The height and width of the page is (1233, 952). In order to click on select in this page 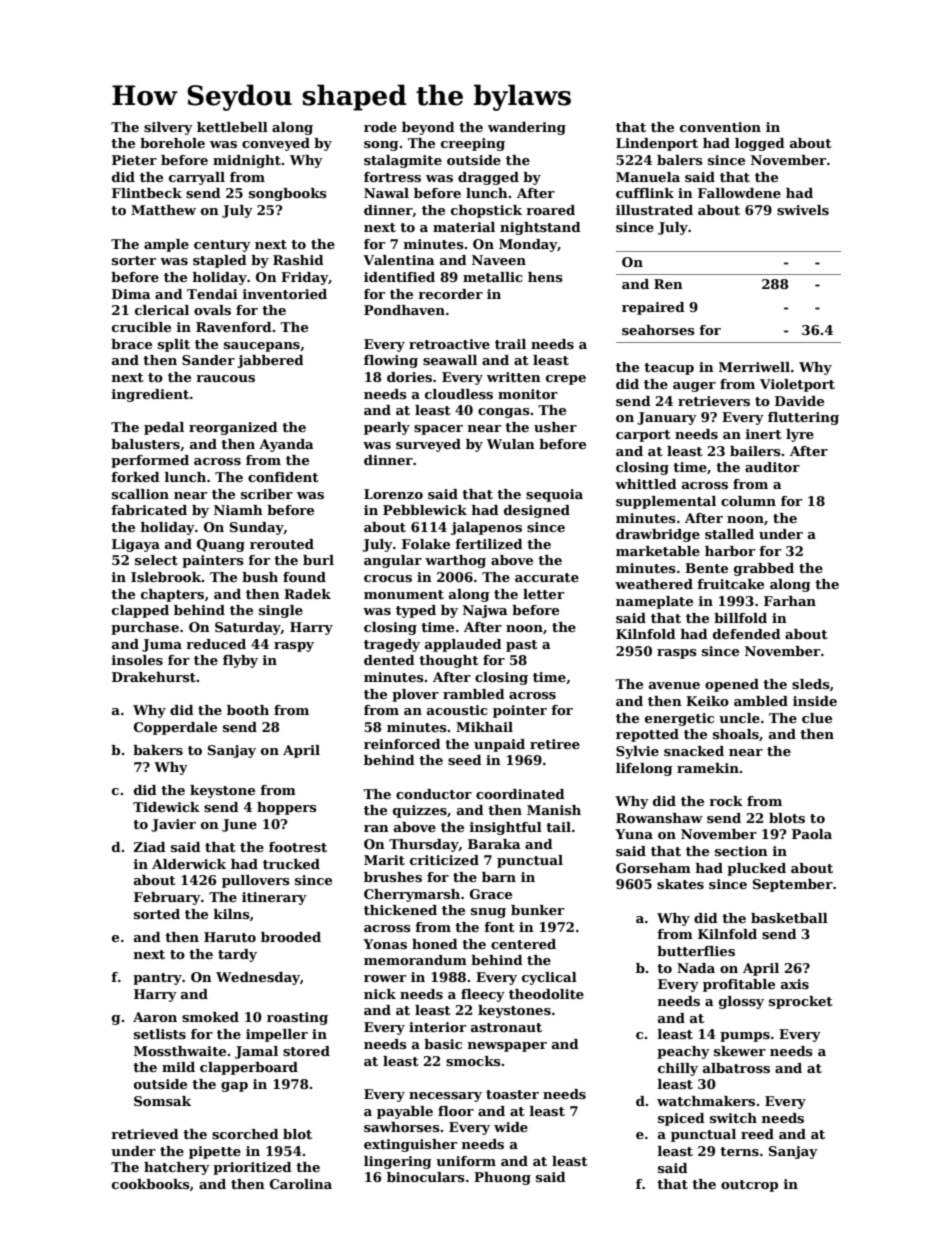, I will do `click(156, 560)`.
